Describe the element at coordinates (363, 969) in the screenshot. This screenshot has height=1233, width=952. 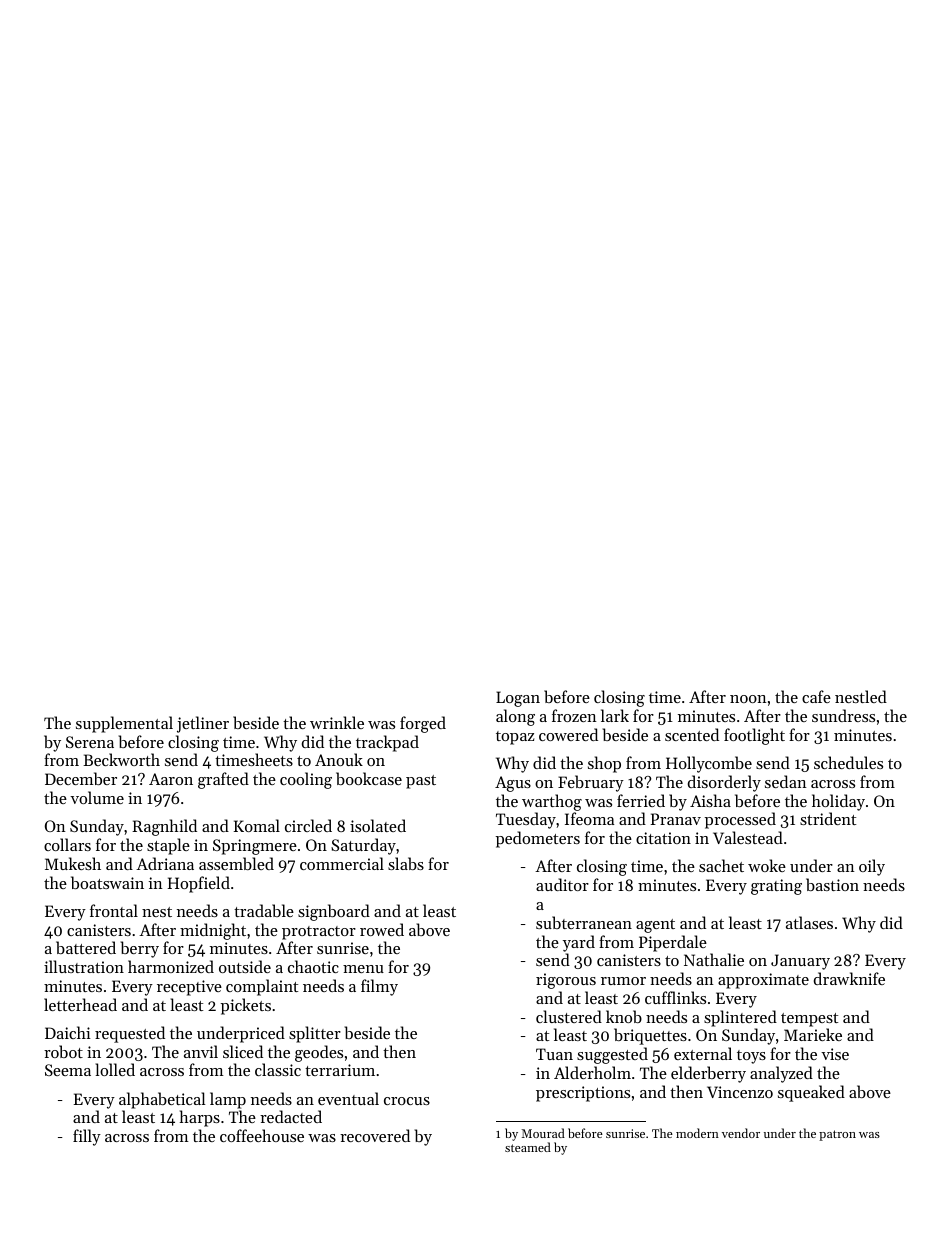
I see `menu` at that location.
